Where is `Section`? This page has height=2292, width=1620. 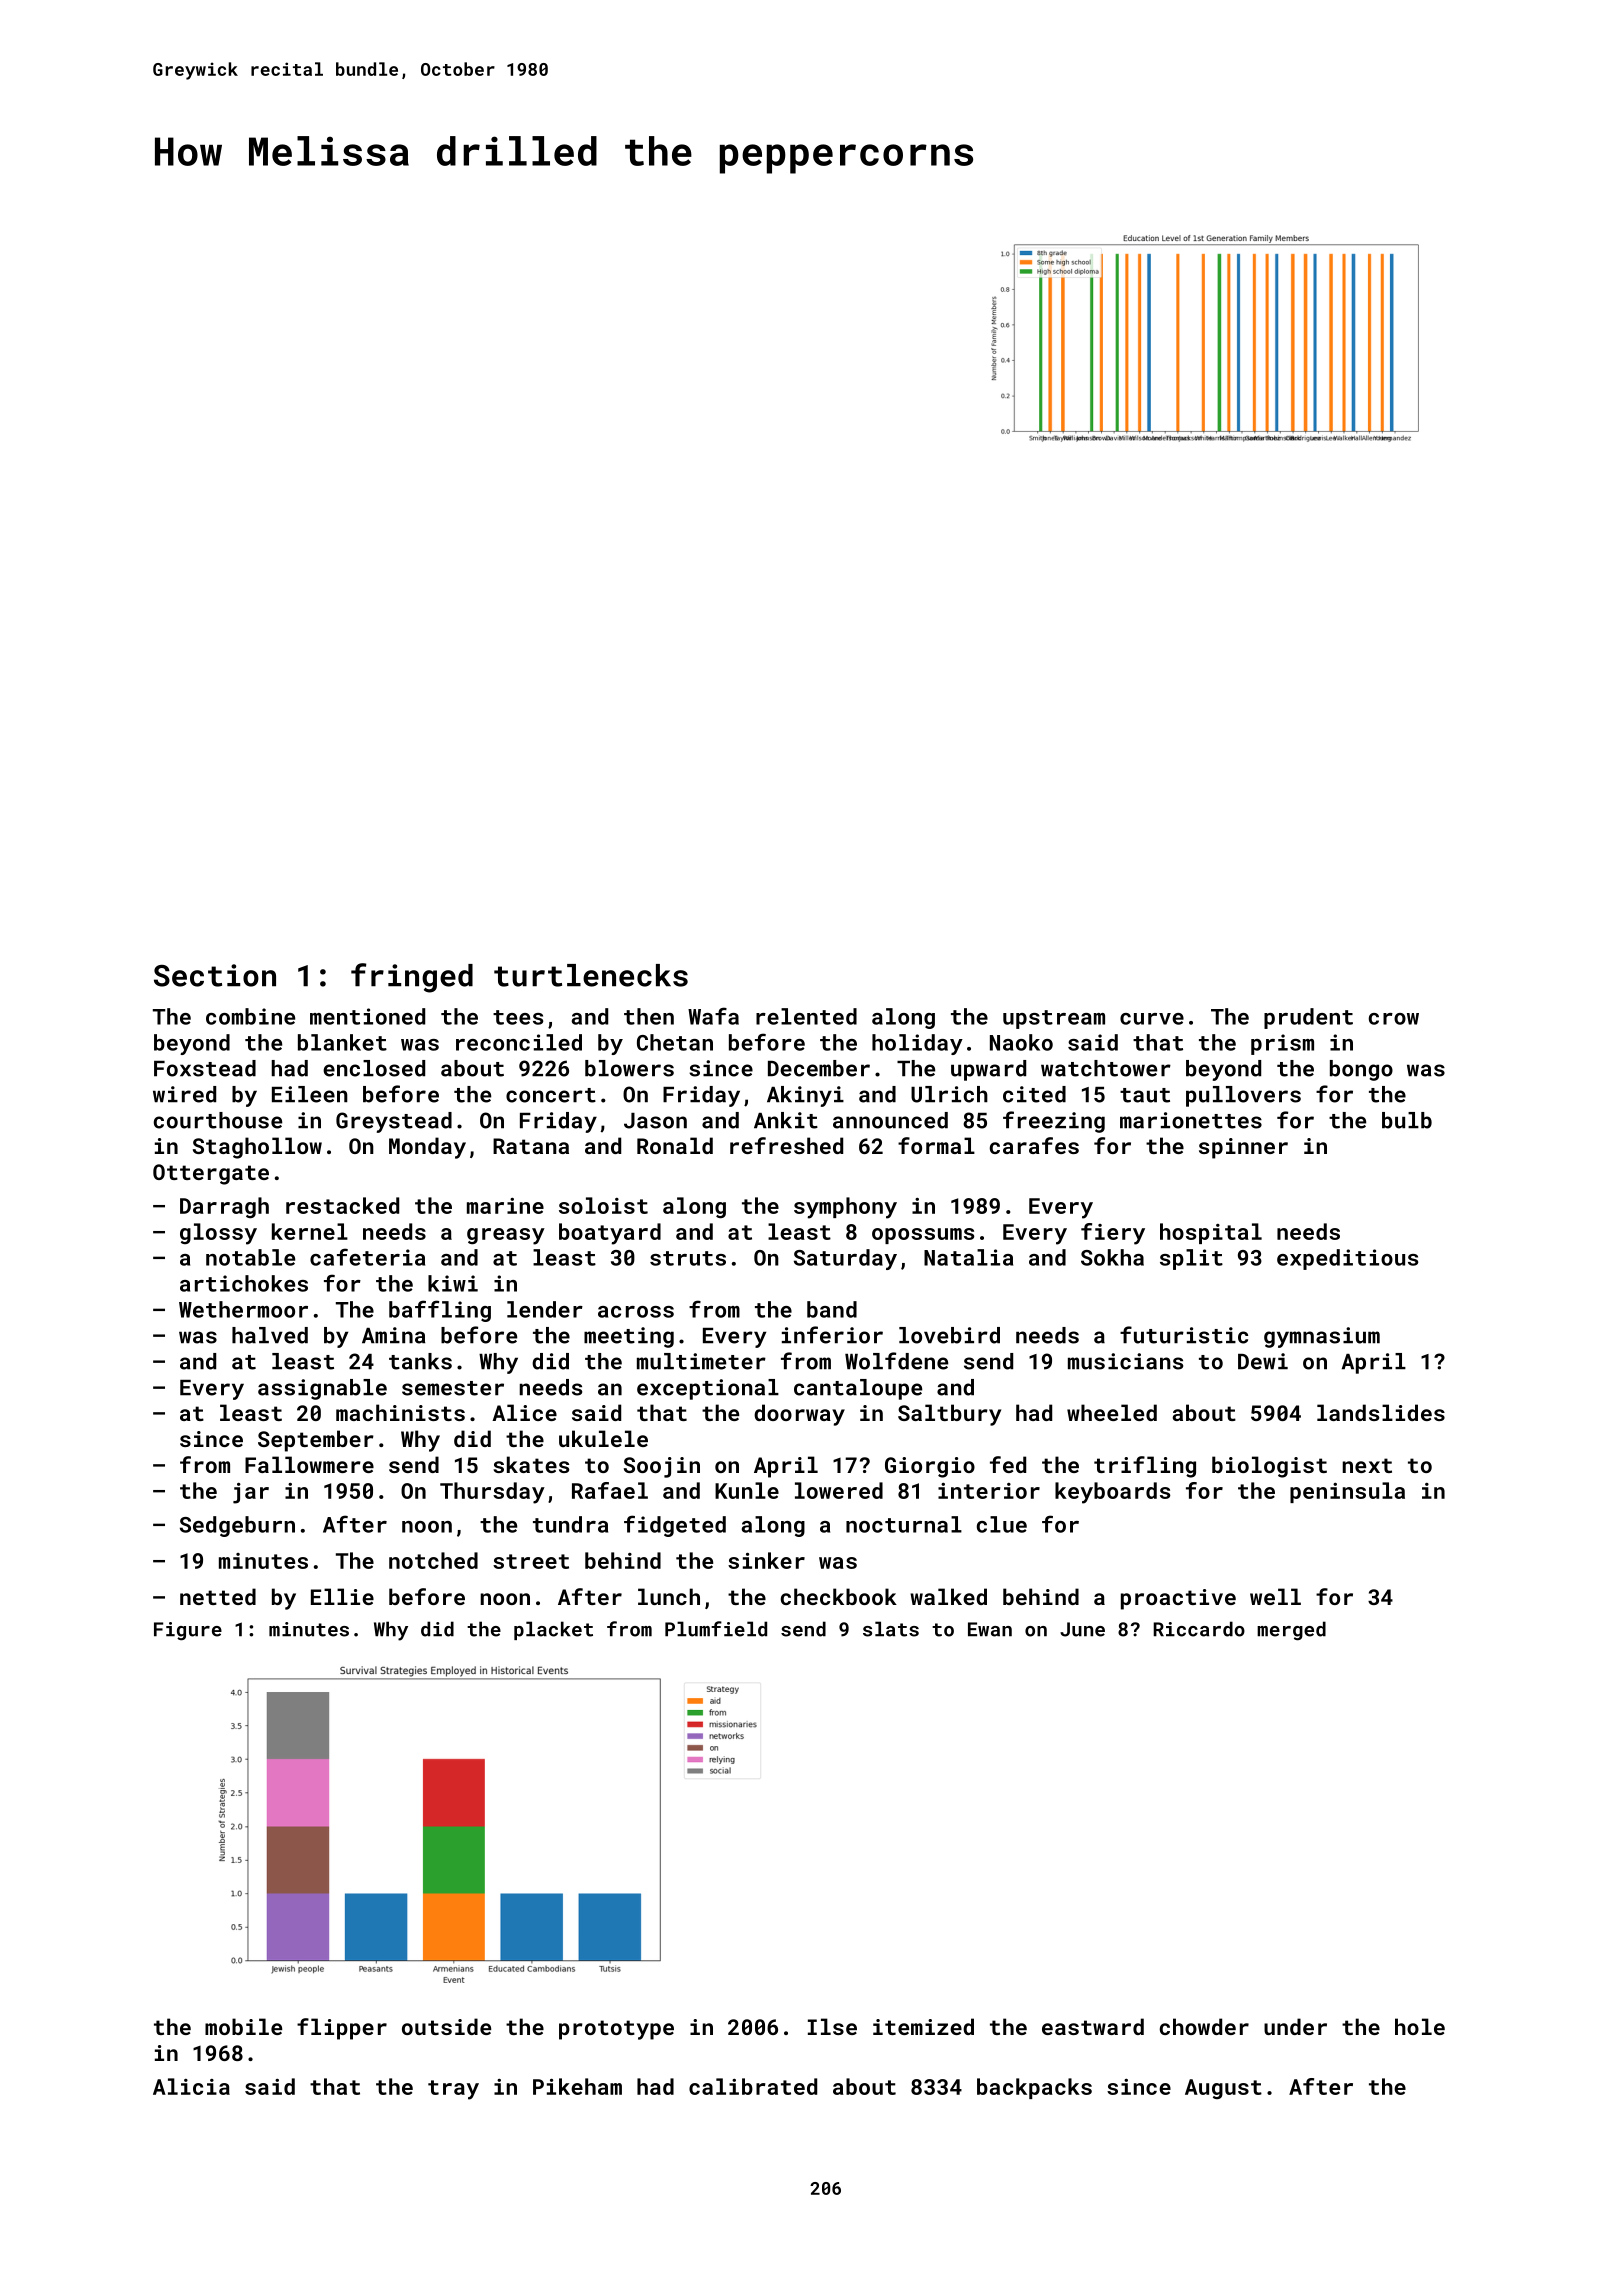
Section is located at coordinates (215, 975).
